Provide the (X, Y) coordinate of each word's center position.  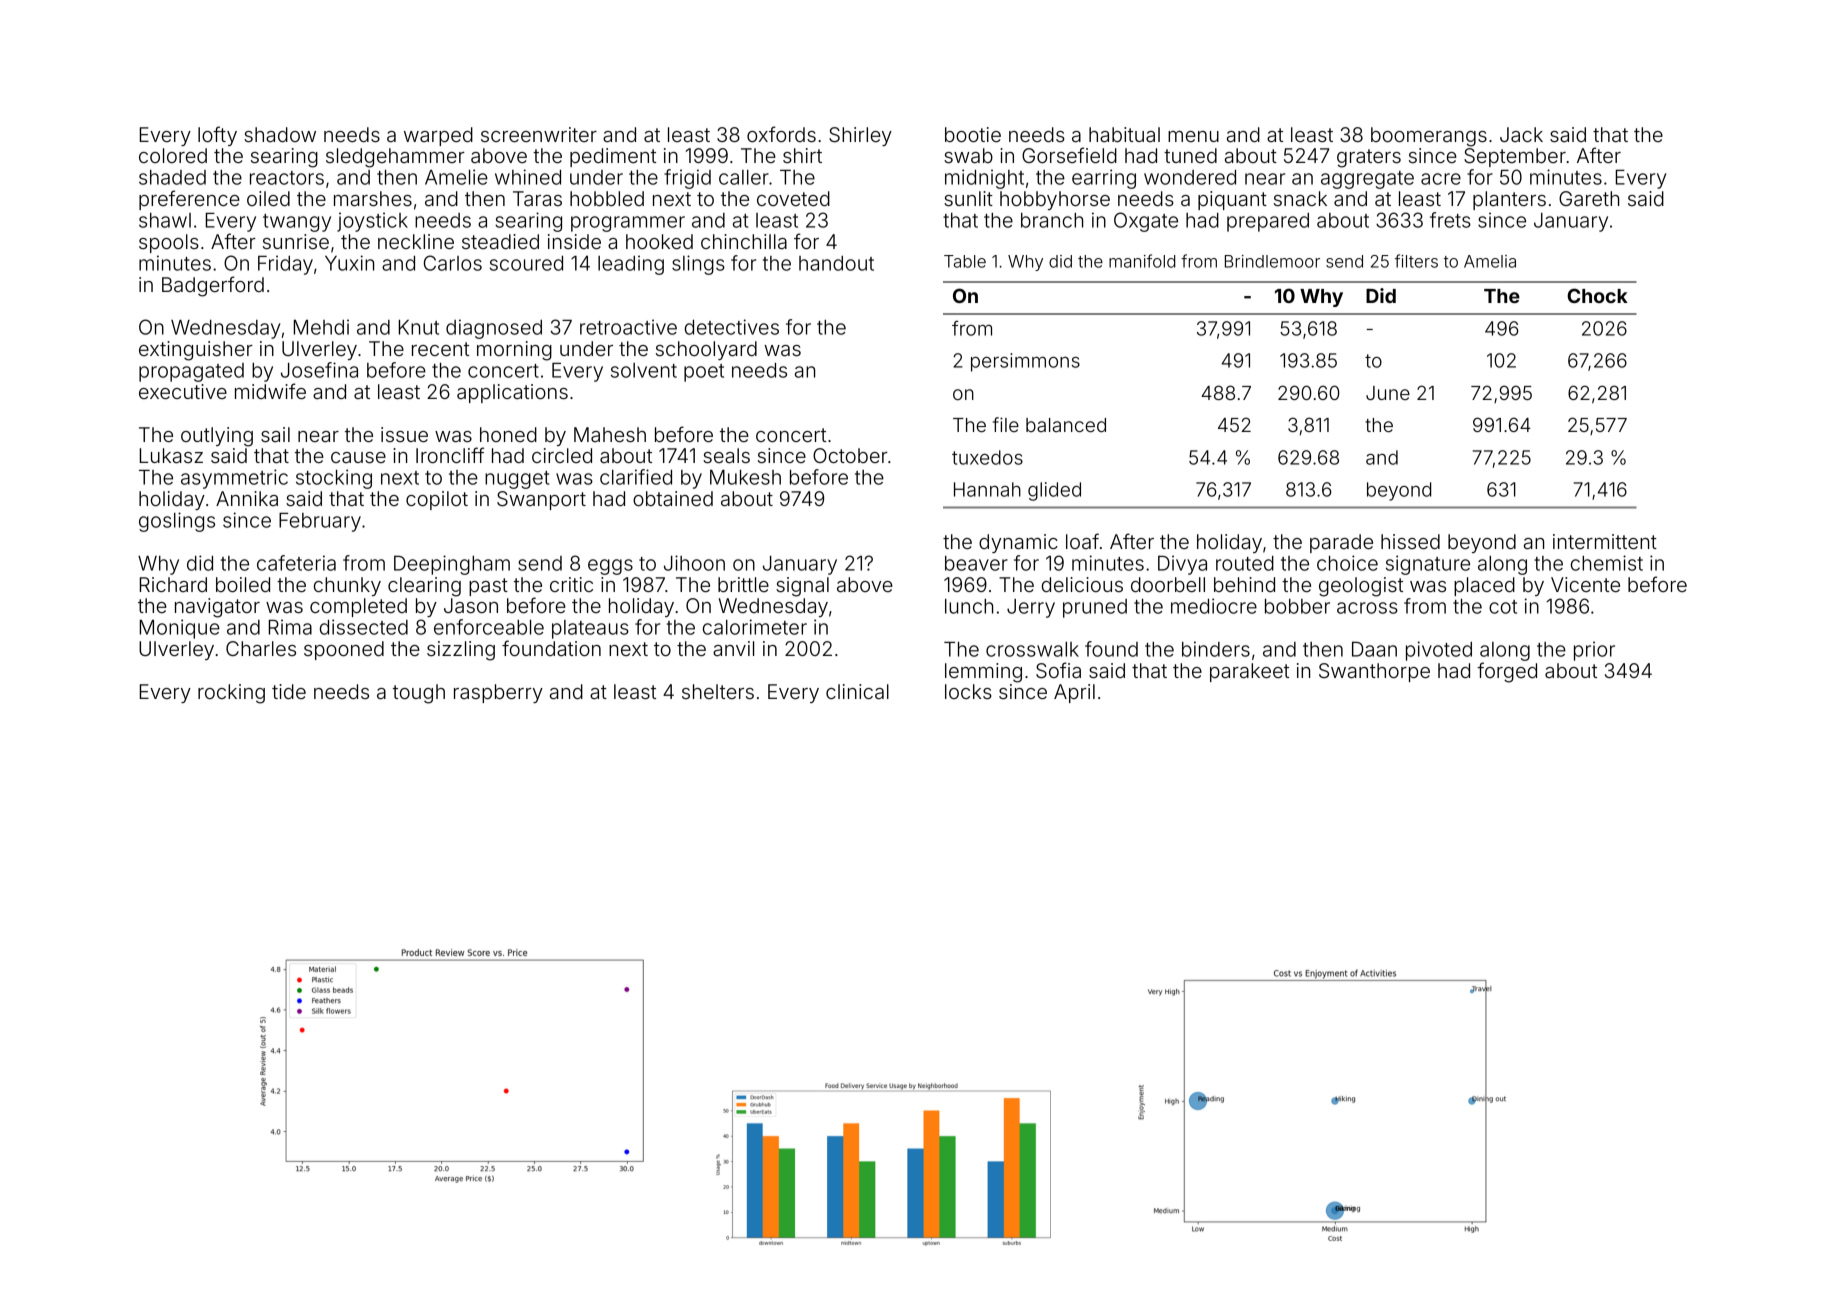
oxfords (781, 134)
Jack (1521, 134)
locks (968, 691)
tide (289, 691)
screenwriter (539, 134)
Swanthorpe (1374, 672)
